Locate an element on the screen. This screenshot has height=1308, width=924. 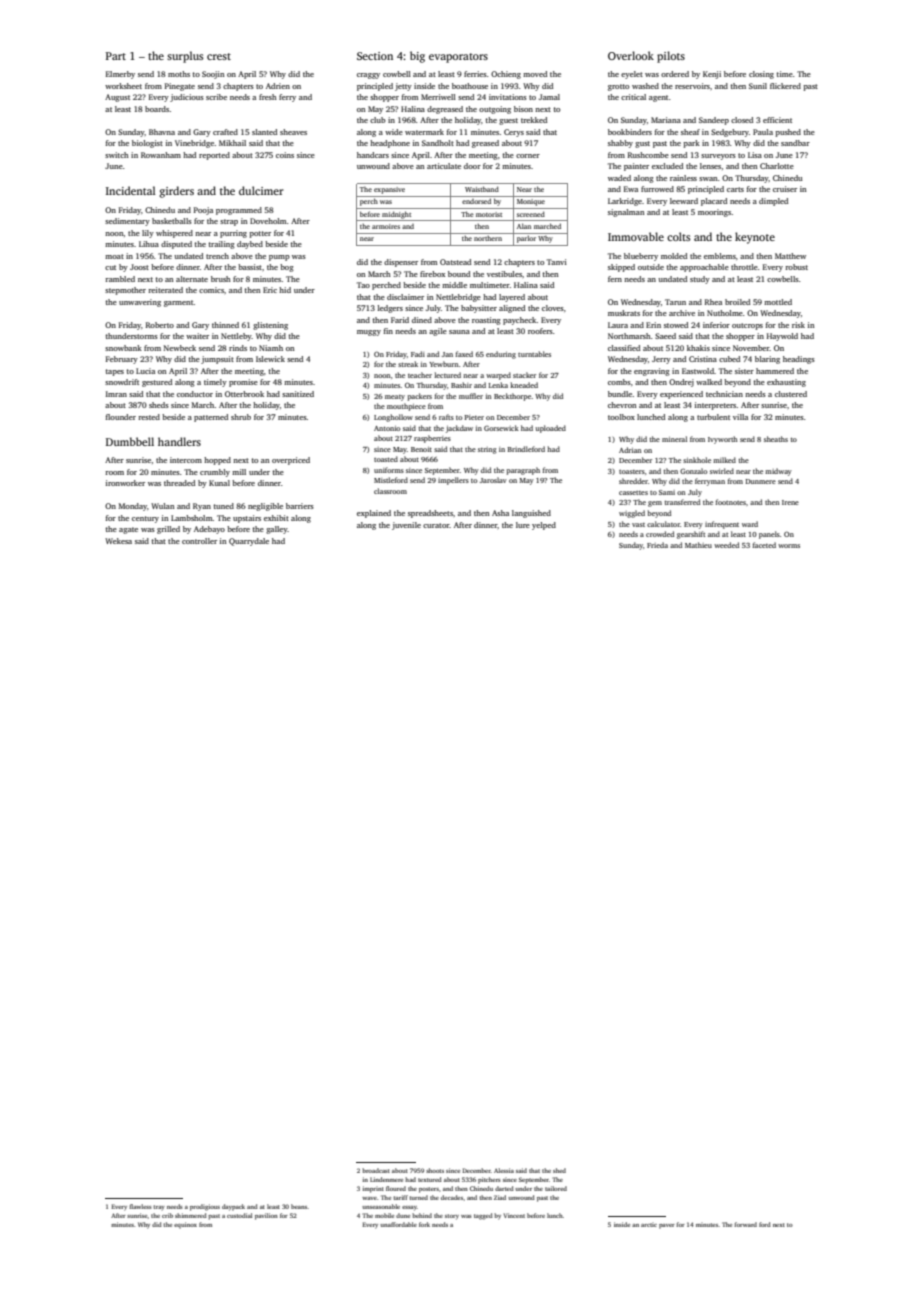
packers is located at coordinates (420, 397).
